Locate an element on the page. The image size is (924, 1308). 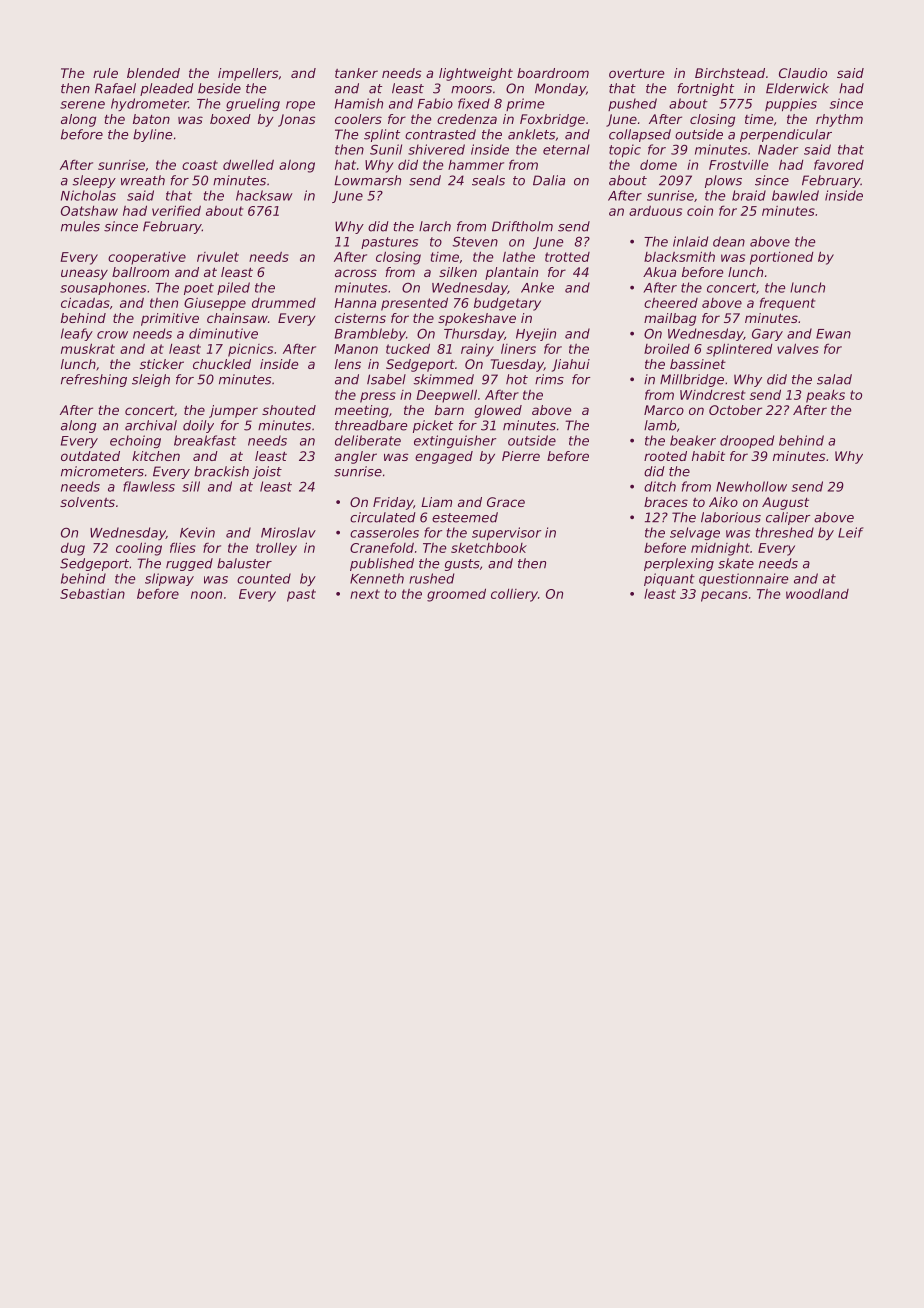
dug is located at coordinates (73, 549).
